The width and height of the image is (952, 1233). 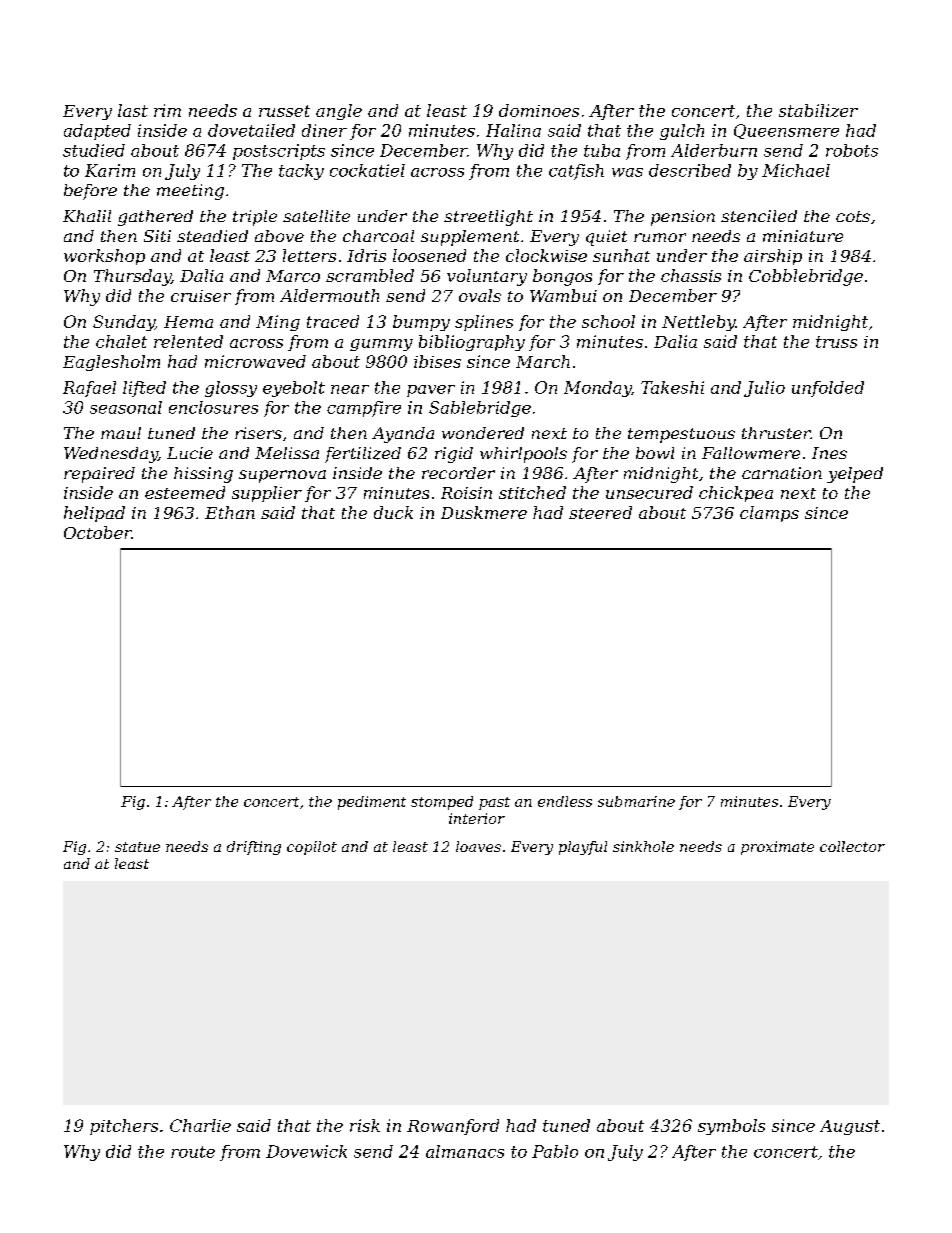 I want to click on almanacs, so click(x=465, y=1151).
